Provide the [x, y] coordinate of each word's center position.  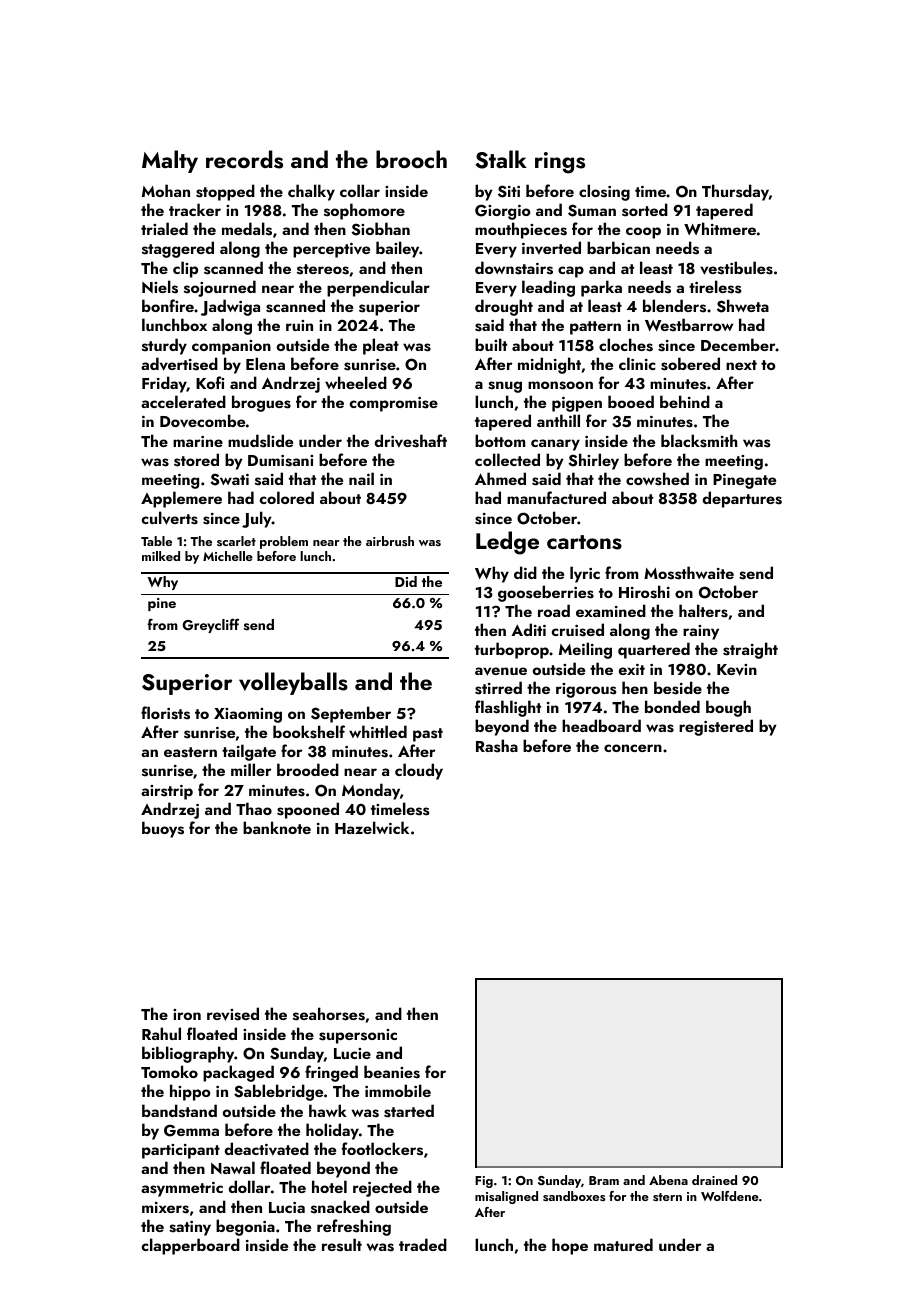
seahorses [329, 1014]
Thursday [735, 192]
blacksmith [699, 441]
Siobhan [380, 229]
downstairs [514, 268]
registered [716, 727]
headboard [601, 725]
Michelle [228, 556]
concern [633, 748]
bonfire [168, 305]
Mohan [166, 190]
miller [251, 769]
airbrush [390, 541]
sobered [690, 364]
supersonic [358, 1036]
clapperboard [190, 1246]
